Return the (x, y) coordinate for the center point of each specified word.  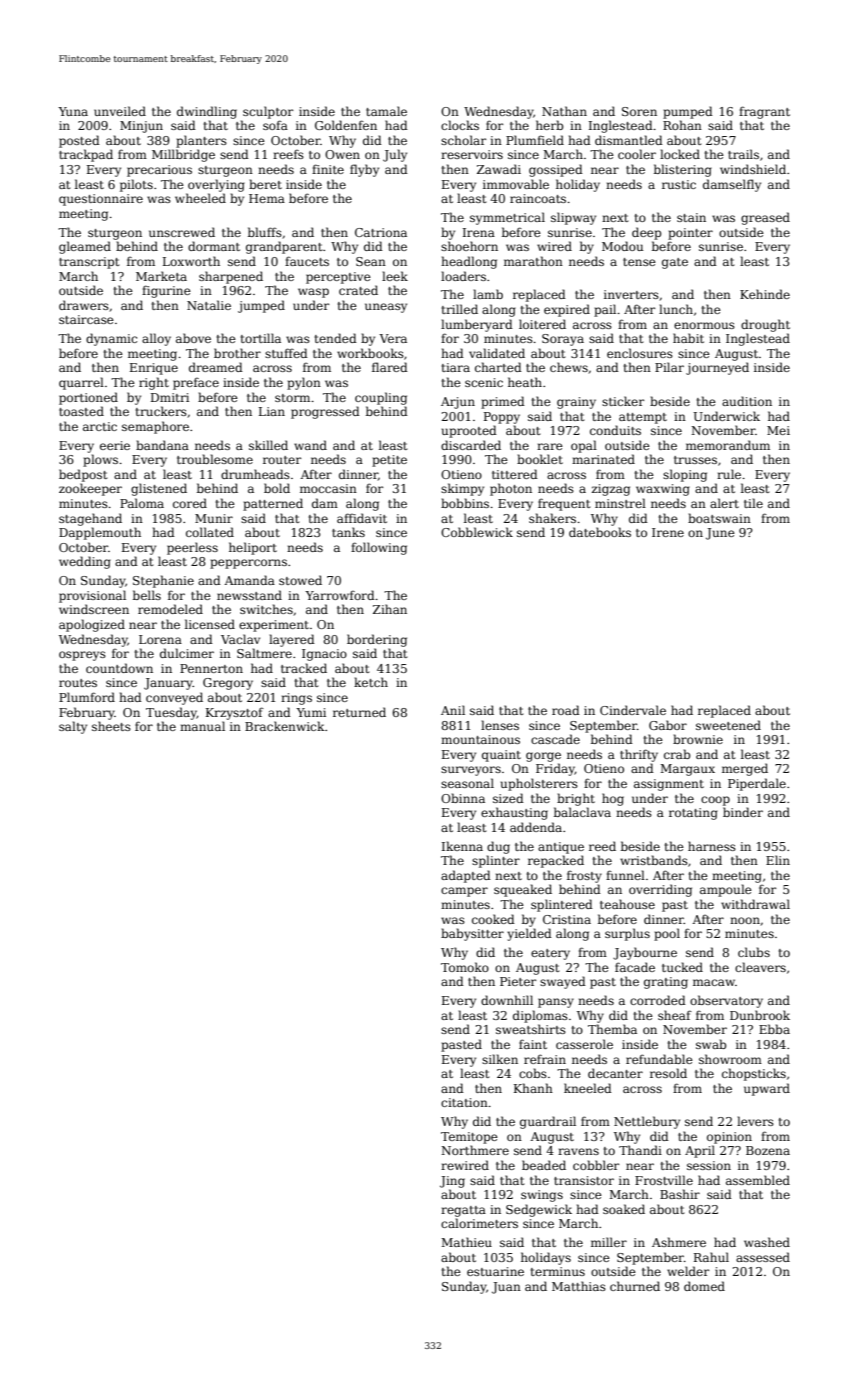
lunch (676, 309)
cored (190, 503)
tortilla (261, 338)
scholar (463, 140)
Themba (612, 1029)
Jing (452, 1182)
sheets (111, 726)
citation (464, 1102)
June (720, 534)
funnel (625, 875)
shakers (552, 518)
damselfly (732, 185)
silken (500, 1059)
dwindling (207, 112)
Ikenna (462, 846)
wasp (313, 293)
